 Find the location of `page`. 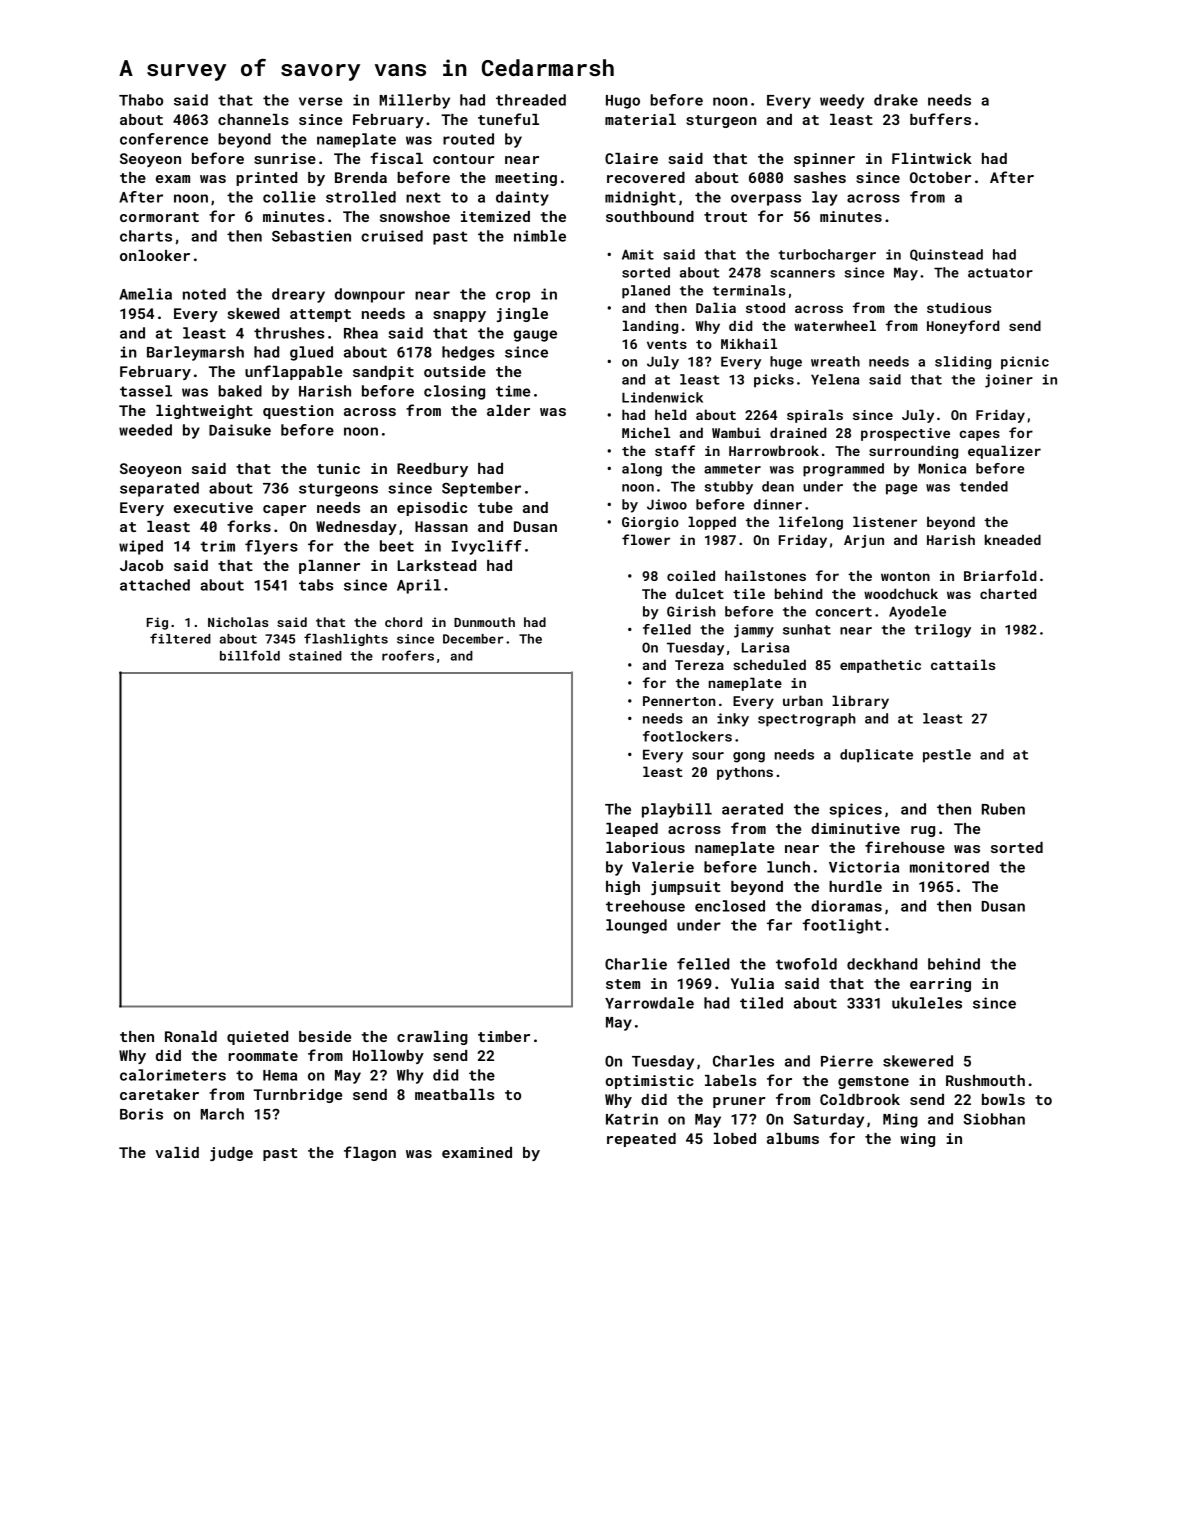

page is located at coordinates (901, 489).
